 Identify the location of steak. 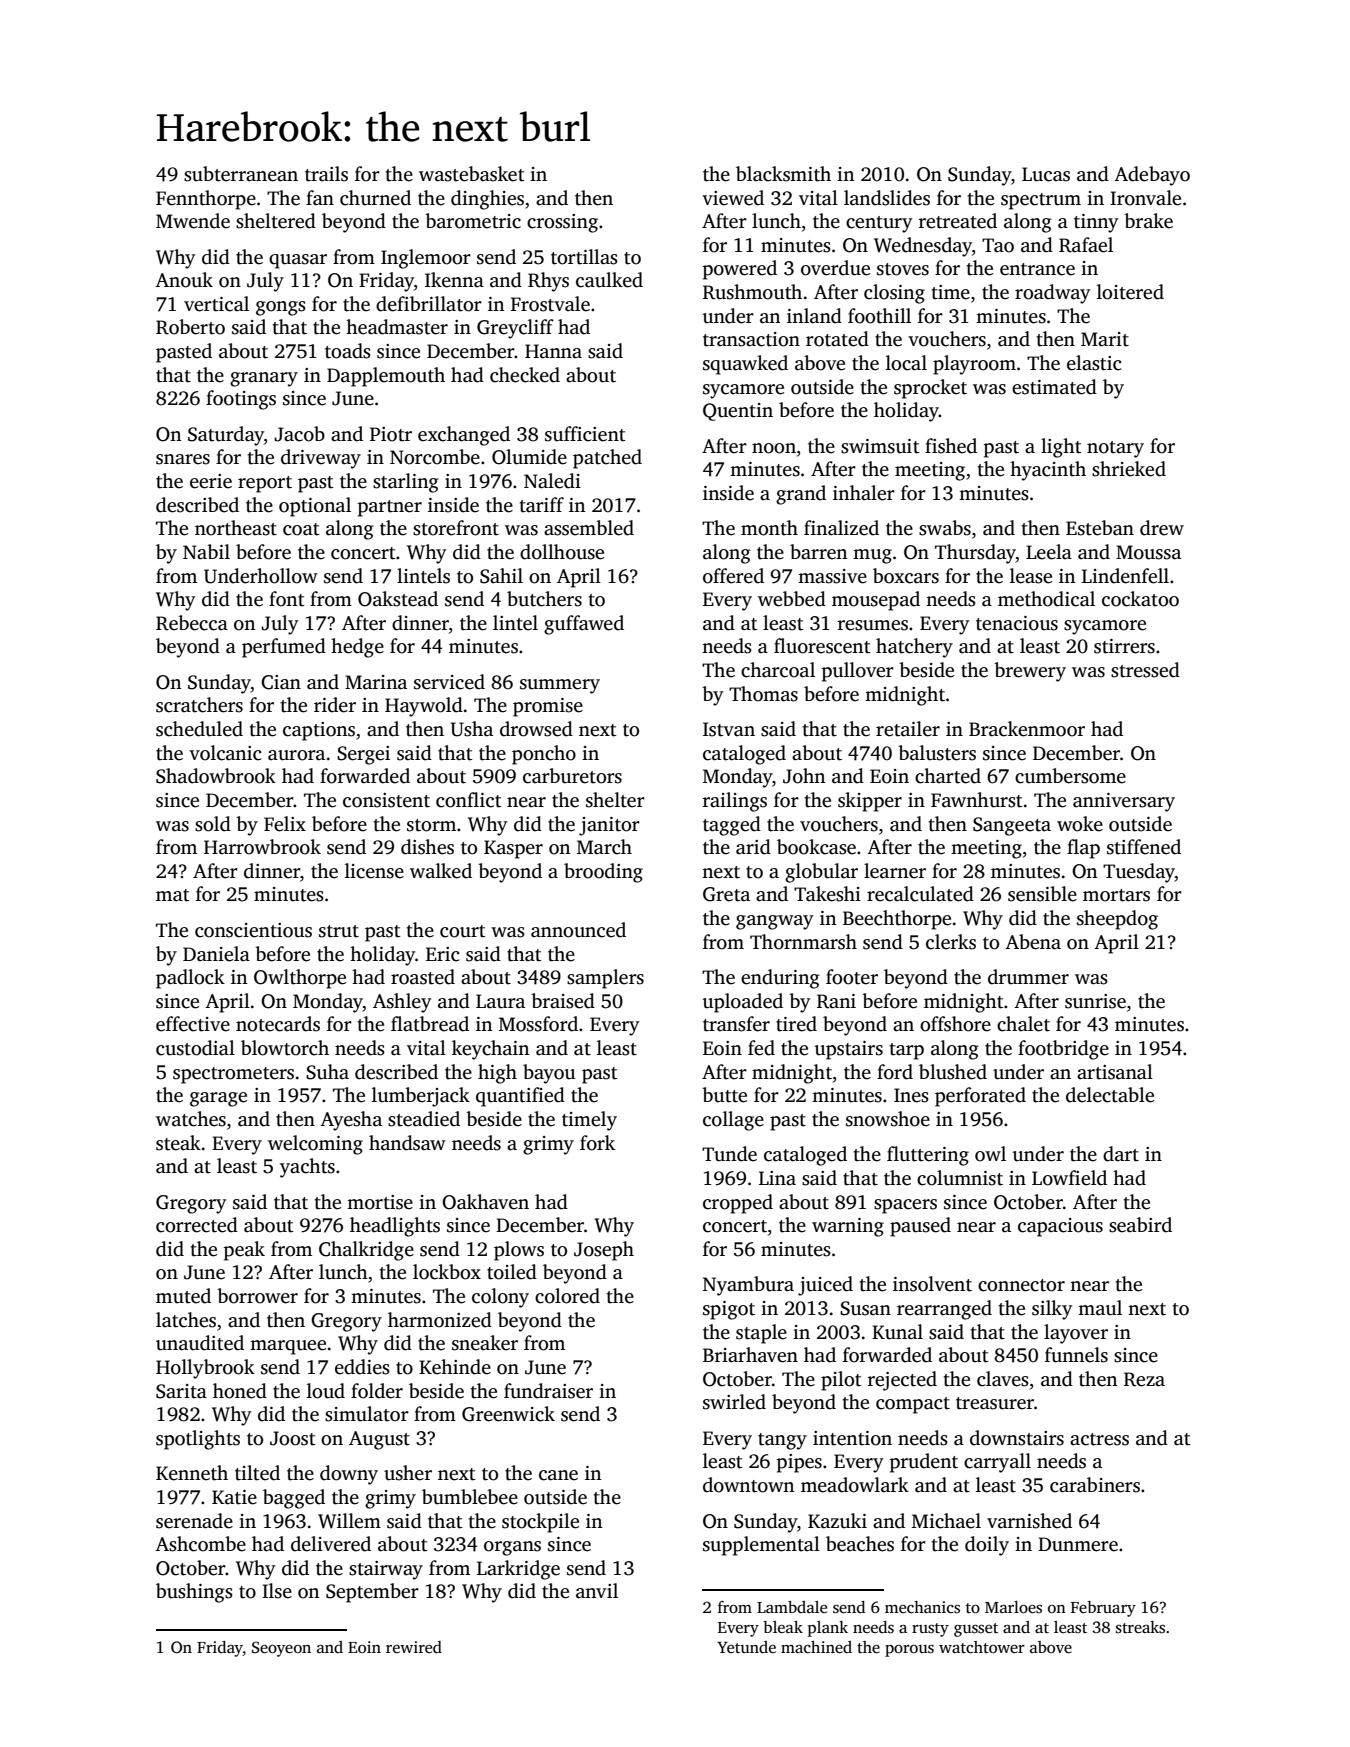
(178, 1143).
